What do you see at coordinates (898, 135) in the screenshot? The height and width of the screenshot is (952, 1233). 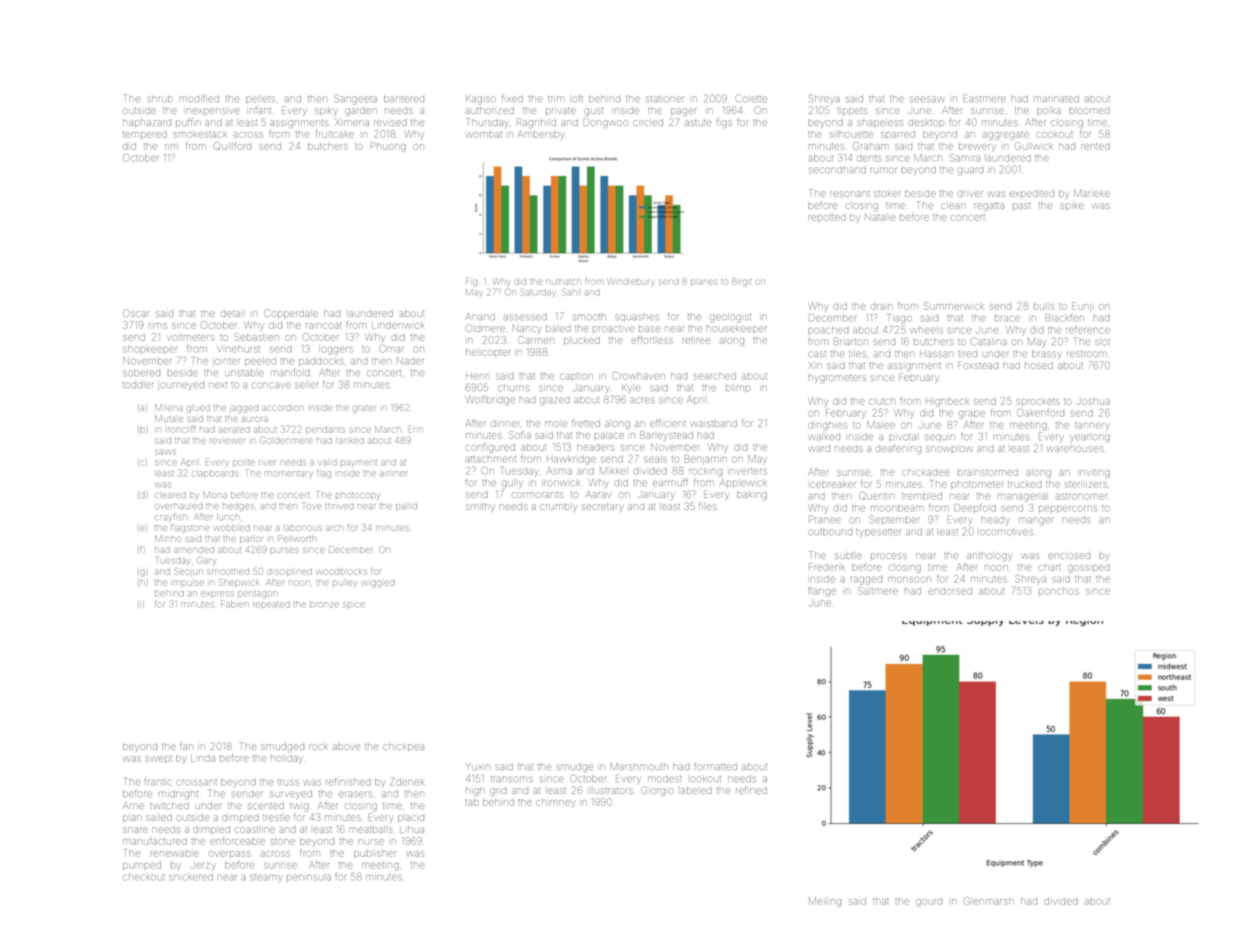 I see `sparred` at bounding box center [898, 135].
